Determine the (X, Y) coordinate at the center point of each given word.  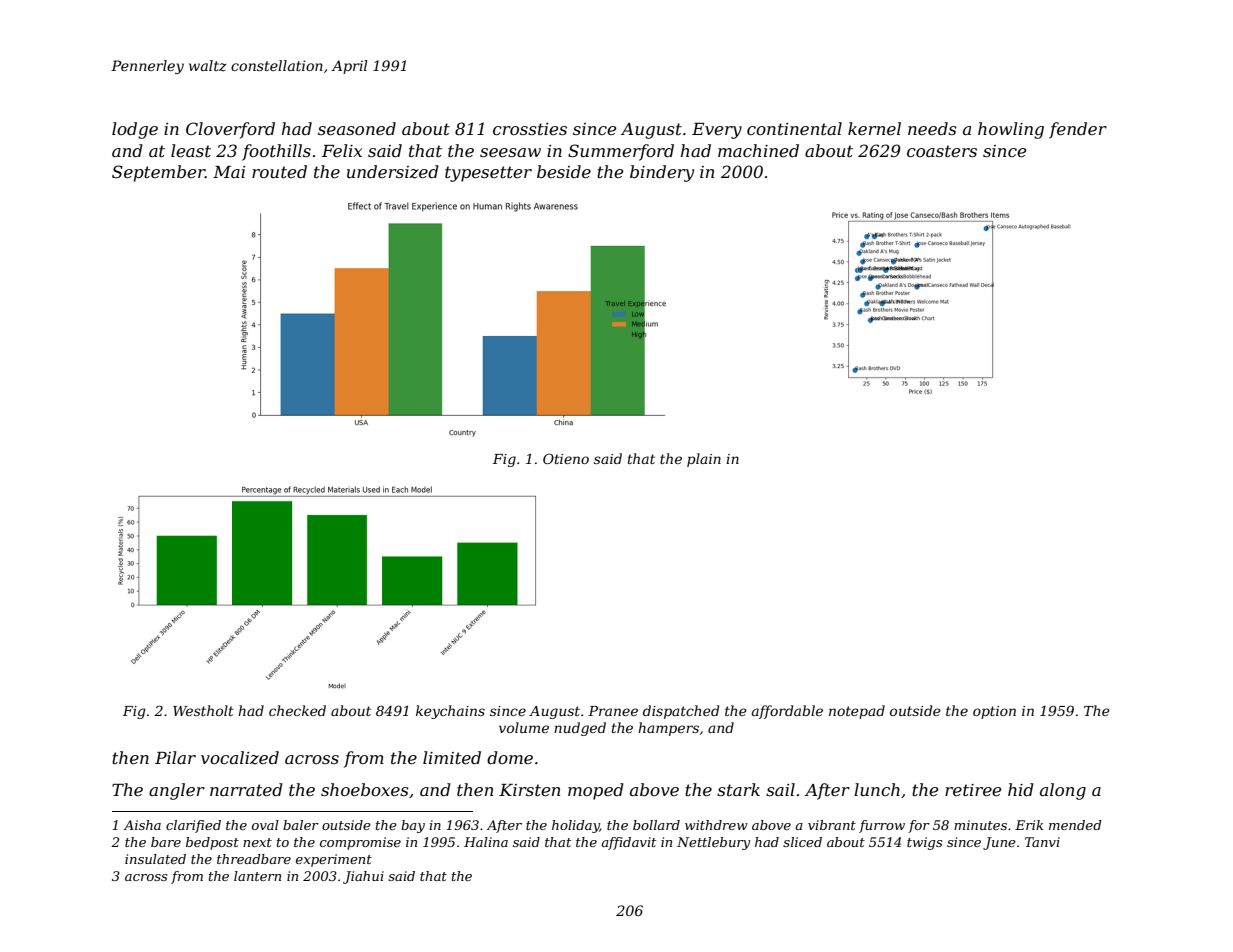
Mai (229, 172)
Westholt (203, 710)
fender (1078, 130)
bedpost (212, 843)
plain (704, 460)
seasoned (357, 128)
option (994, 712)
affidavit (628, 843)
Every (717, 131)
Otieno (566, 458)
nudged (580, 729)
